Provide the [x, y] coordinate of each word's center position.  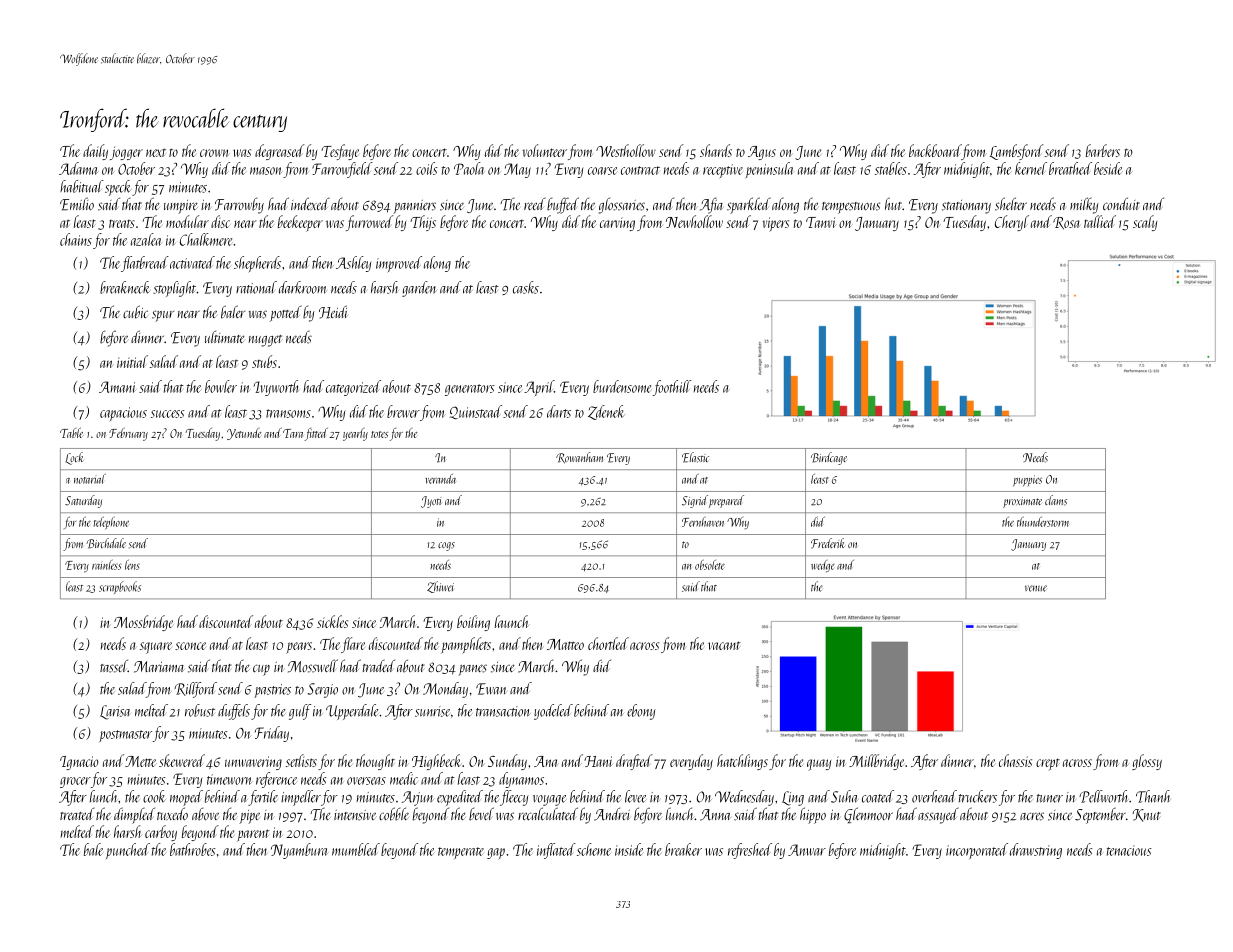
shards [716, 150]
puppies [1027, 481]
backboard [935, 150]
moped [186, 798]
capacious [123, 414]
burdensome [622, 386]
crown [214, 153]
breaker [683, 849]
